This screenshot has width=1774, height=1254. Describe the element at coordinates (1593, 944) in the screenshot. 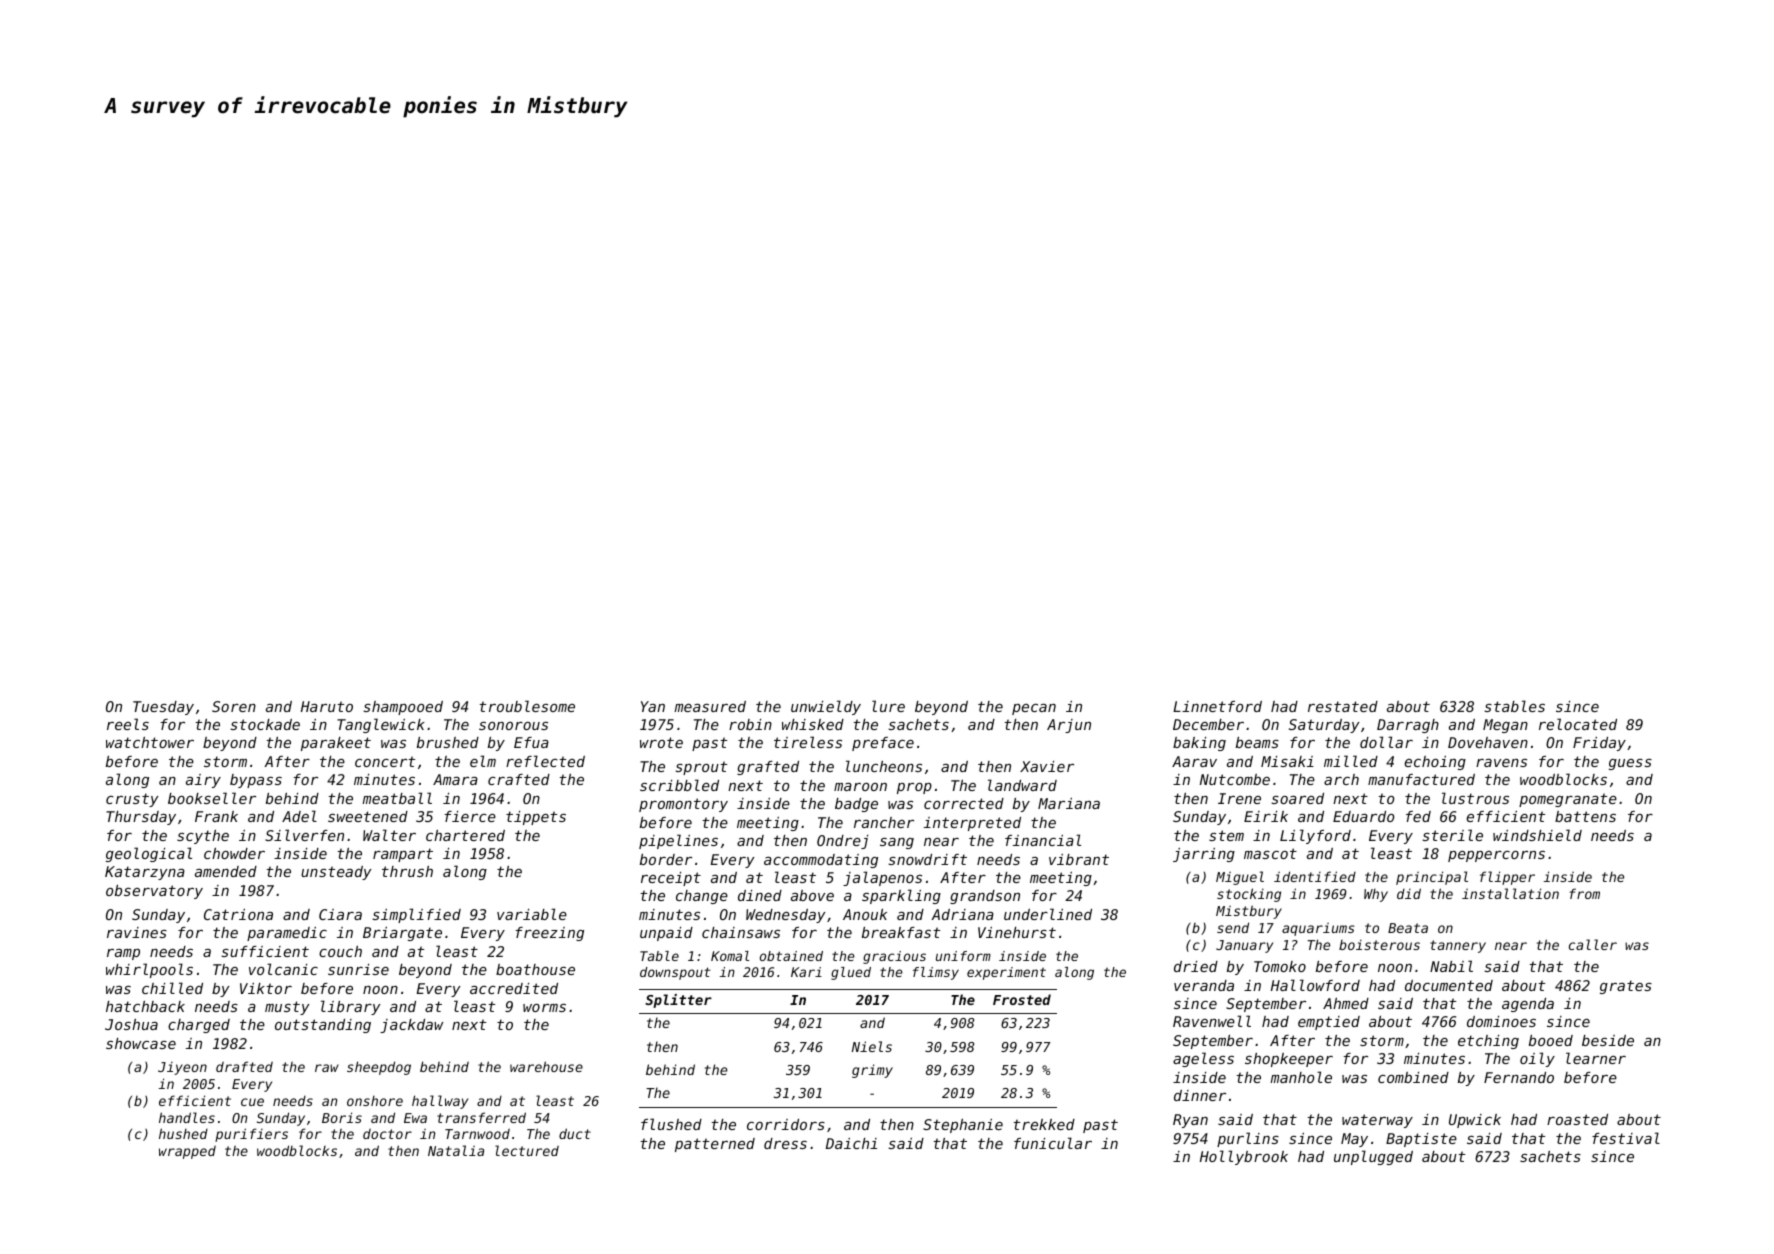

I see `caller` at that location.
